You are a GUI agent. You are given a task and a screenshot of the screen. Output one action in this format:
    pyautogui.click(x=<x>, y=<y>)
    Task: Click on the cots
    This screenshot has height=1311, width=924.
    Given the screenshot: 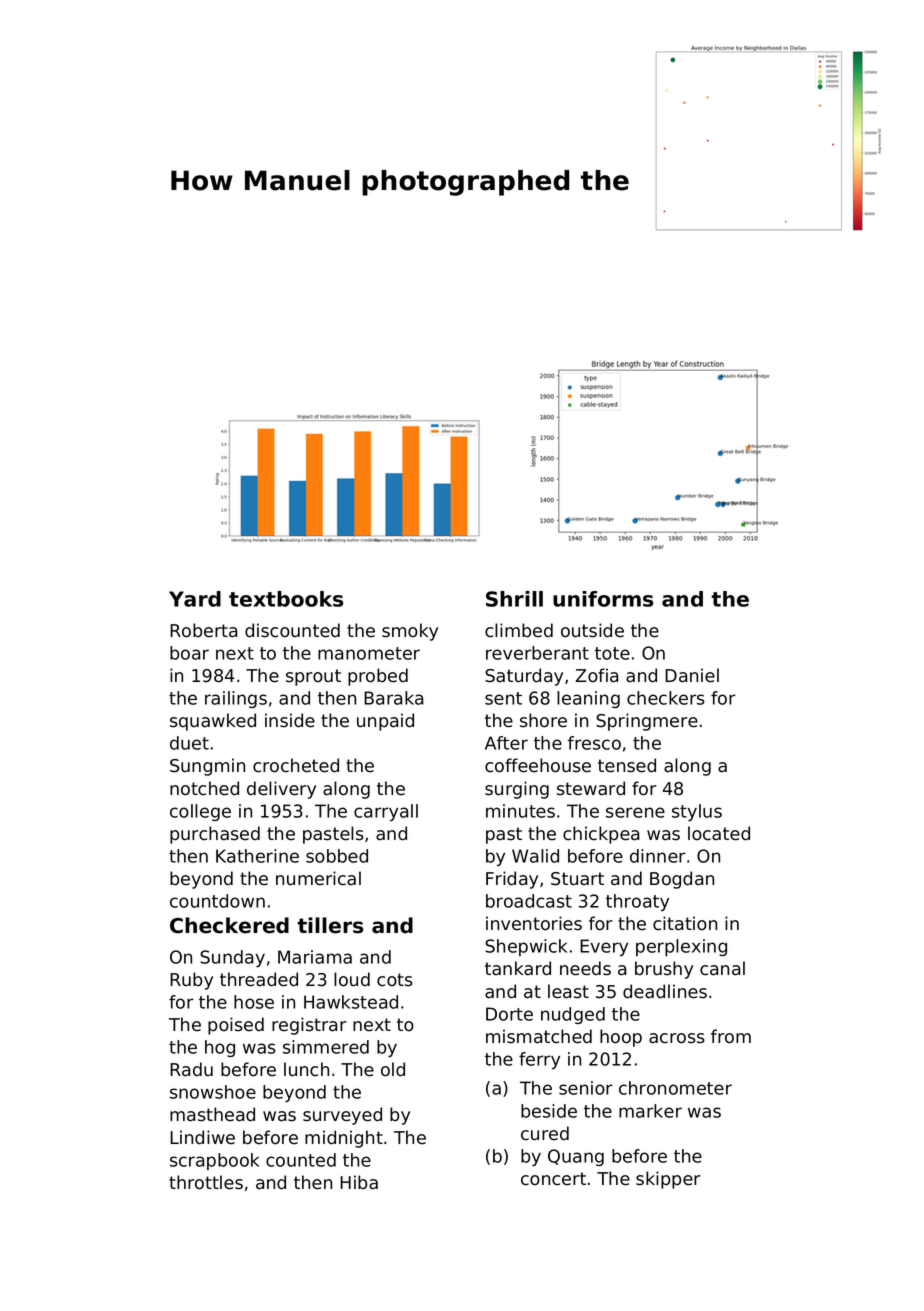 What is the action you would take?
    pyautogui.click(x=395, y=980)
